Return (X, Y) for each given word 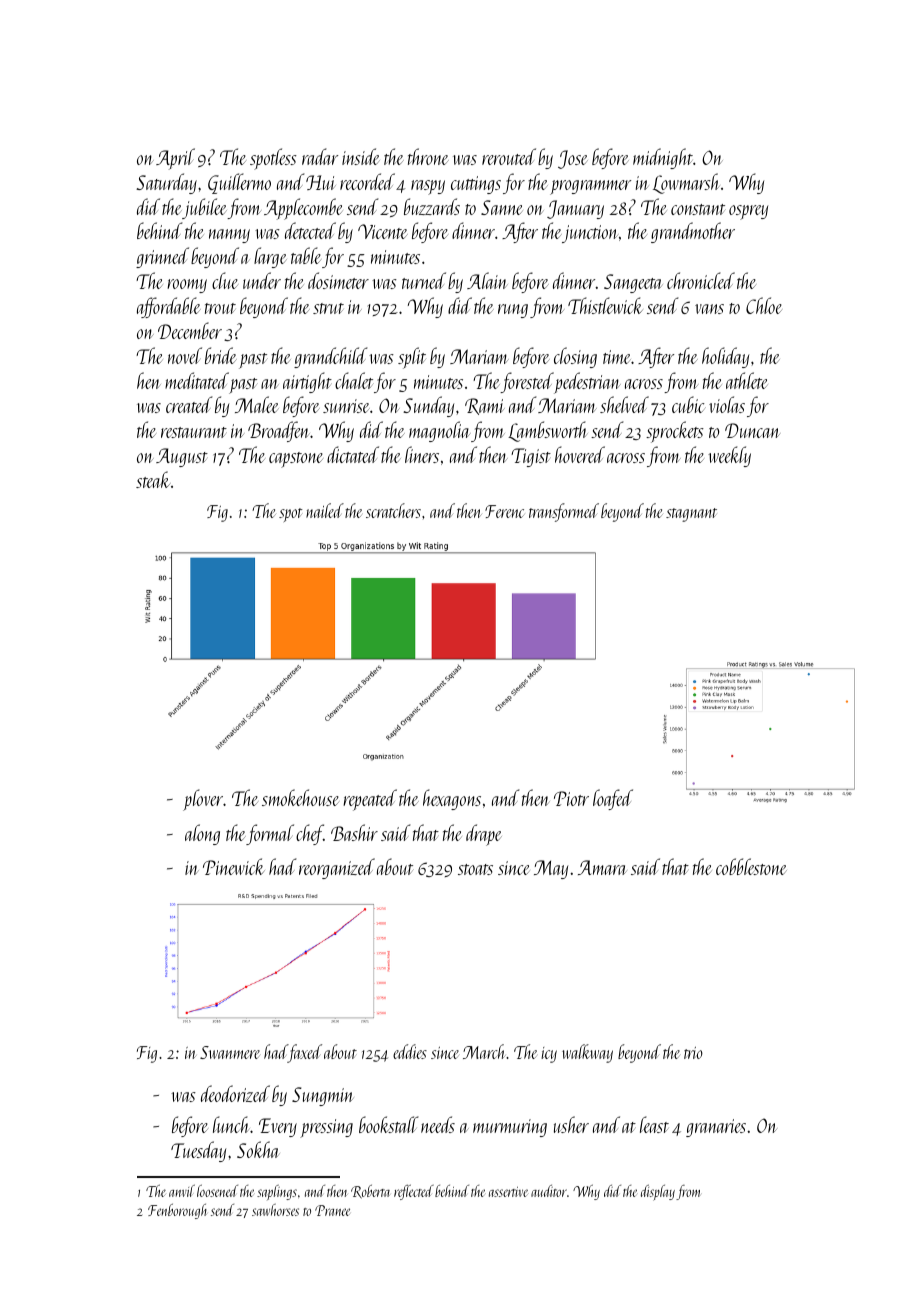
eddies (410, 1051)
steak (153, 479)
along (202, 834)
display (658, 1192)
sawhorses (275, 1210)
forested (527, 382)
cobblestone (751, 866)
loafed (613, 799)
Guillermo (239, 183)
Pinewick (234, 866)
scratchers (393, 510)
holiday (725, 357)
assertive (508, 1192)
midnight (663, 158)
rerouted (509, 156)
